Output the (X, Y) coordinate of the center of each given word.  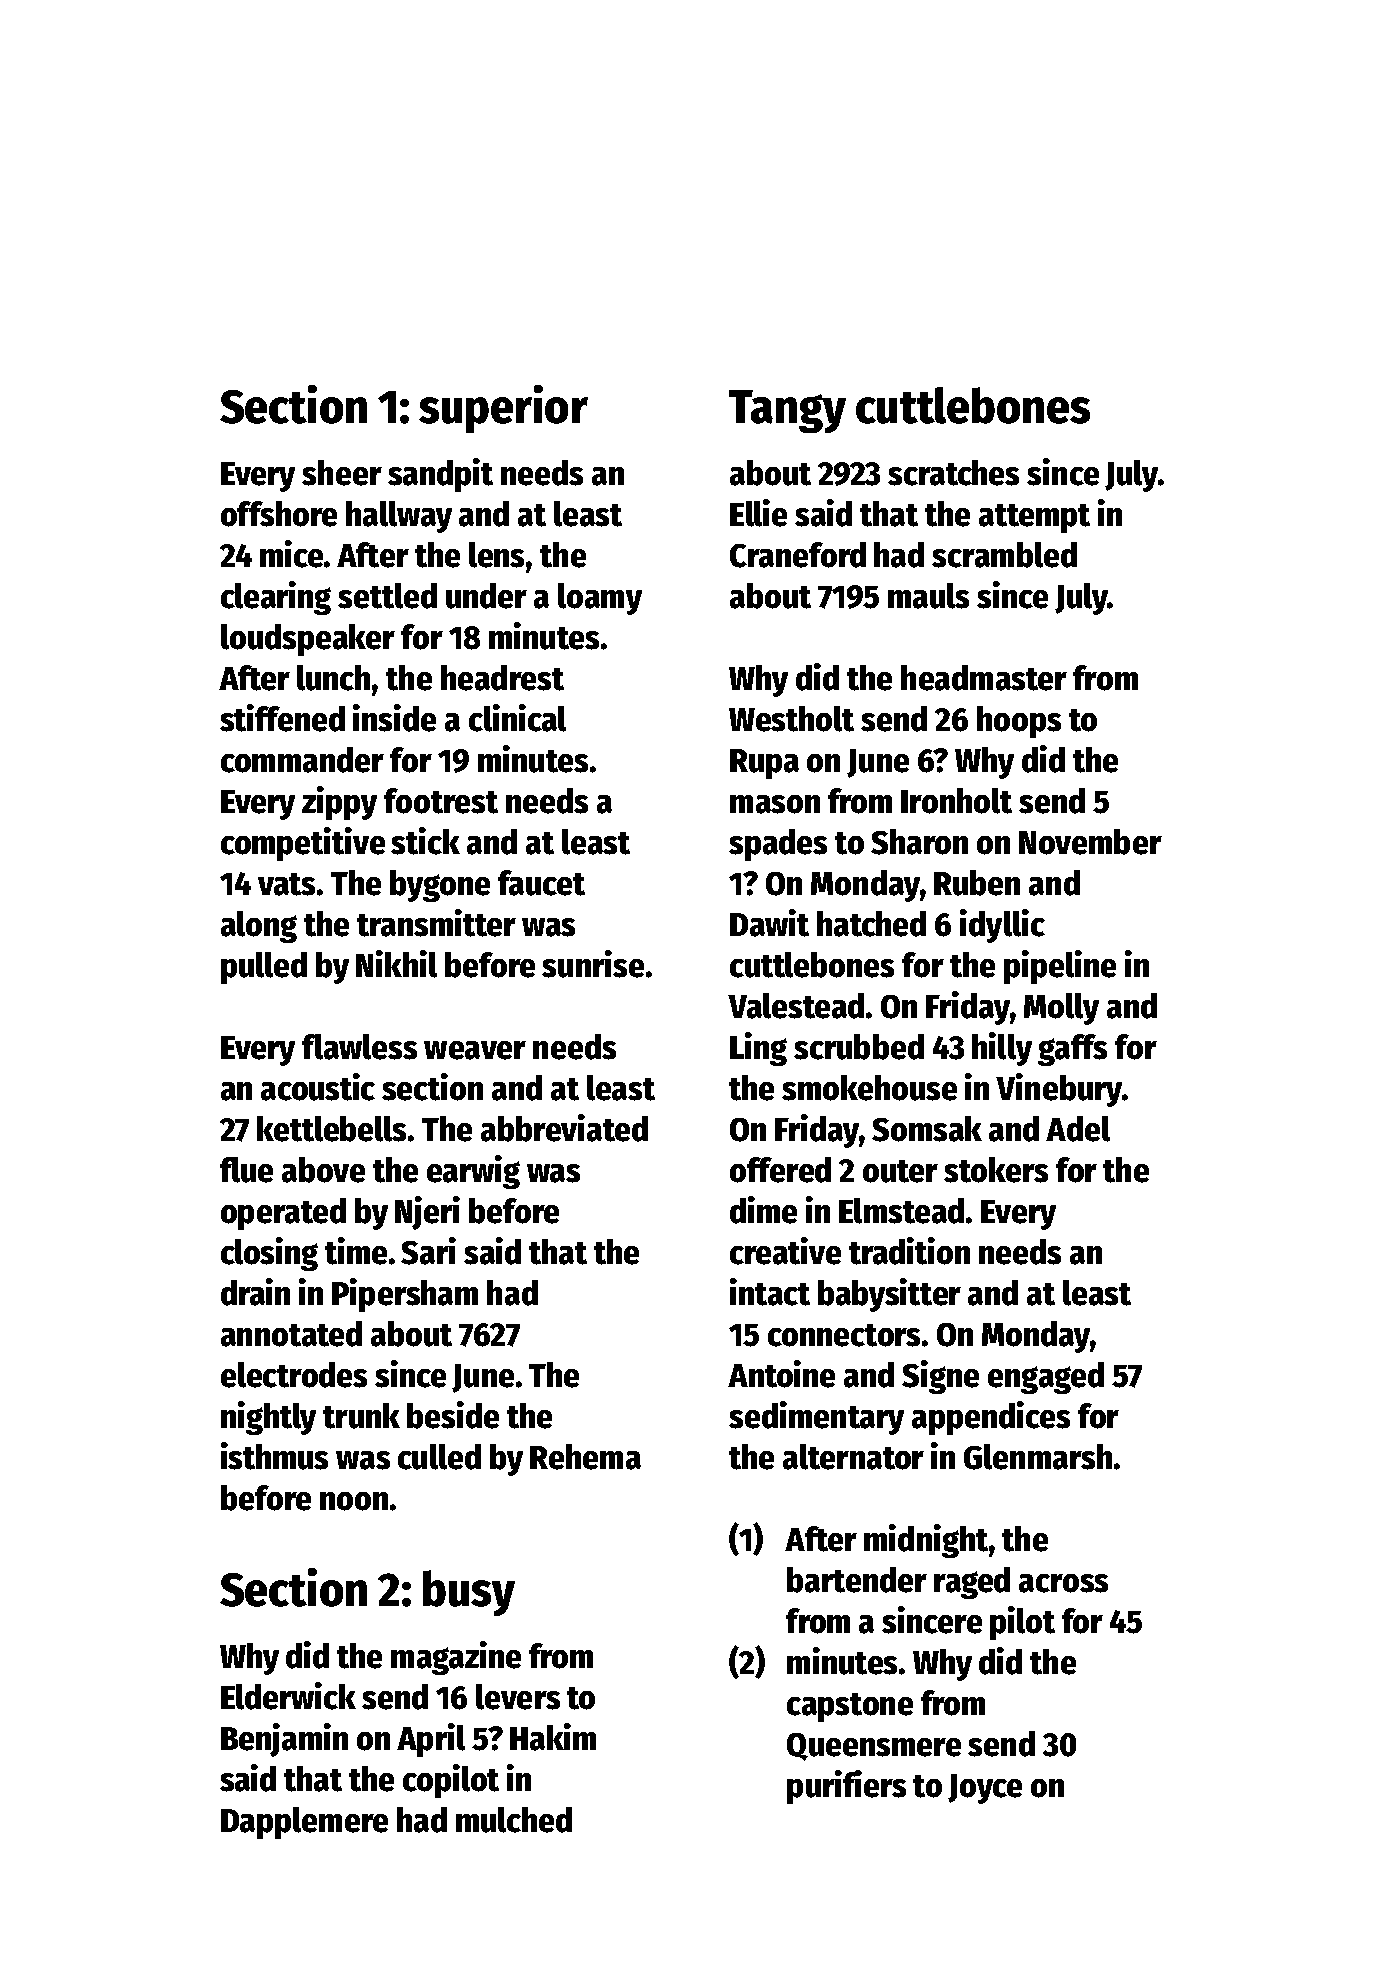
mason (775, 804)
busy (469, 1593)
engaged (1046, 1378)
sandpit (440, 475)
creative (785, 1251)
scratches (953, 473)
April (431, 1740)
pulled (264, 968)
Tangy (787, 411)
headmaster (984, 678)
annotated (291, 1334)
